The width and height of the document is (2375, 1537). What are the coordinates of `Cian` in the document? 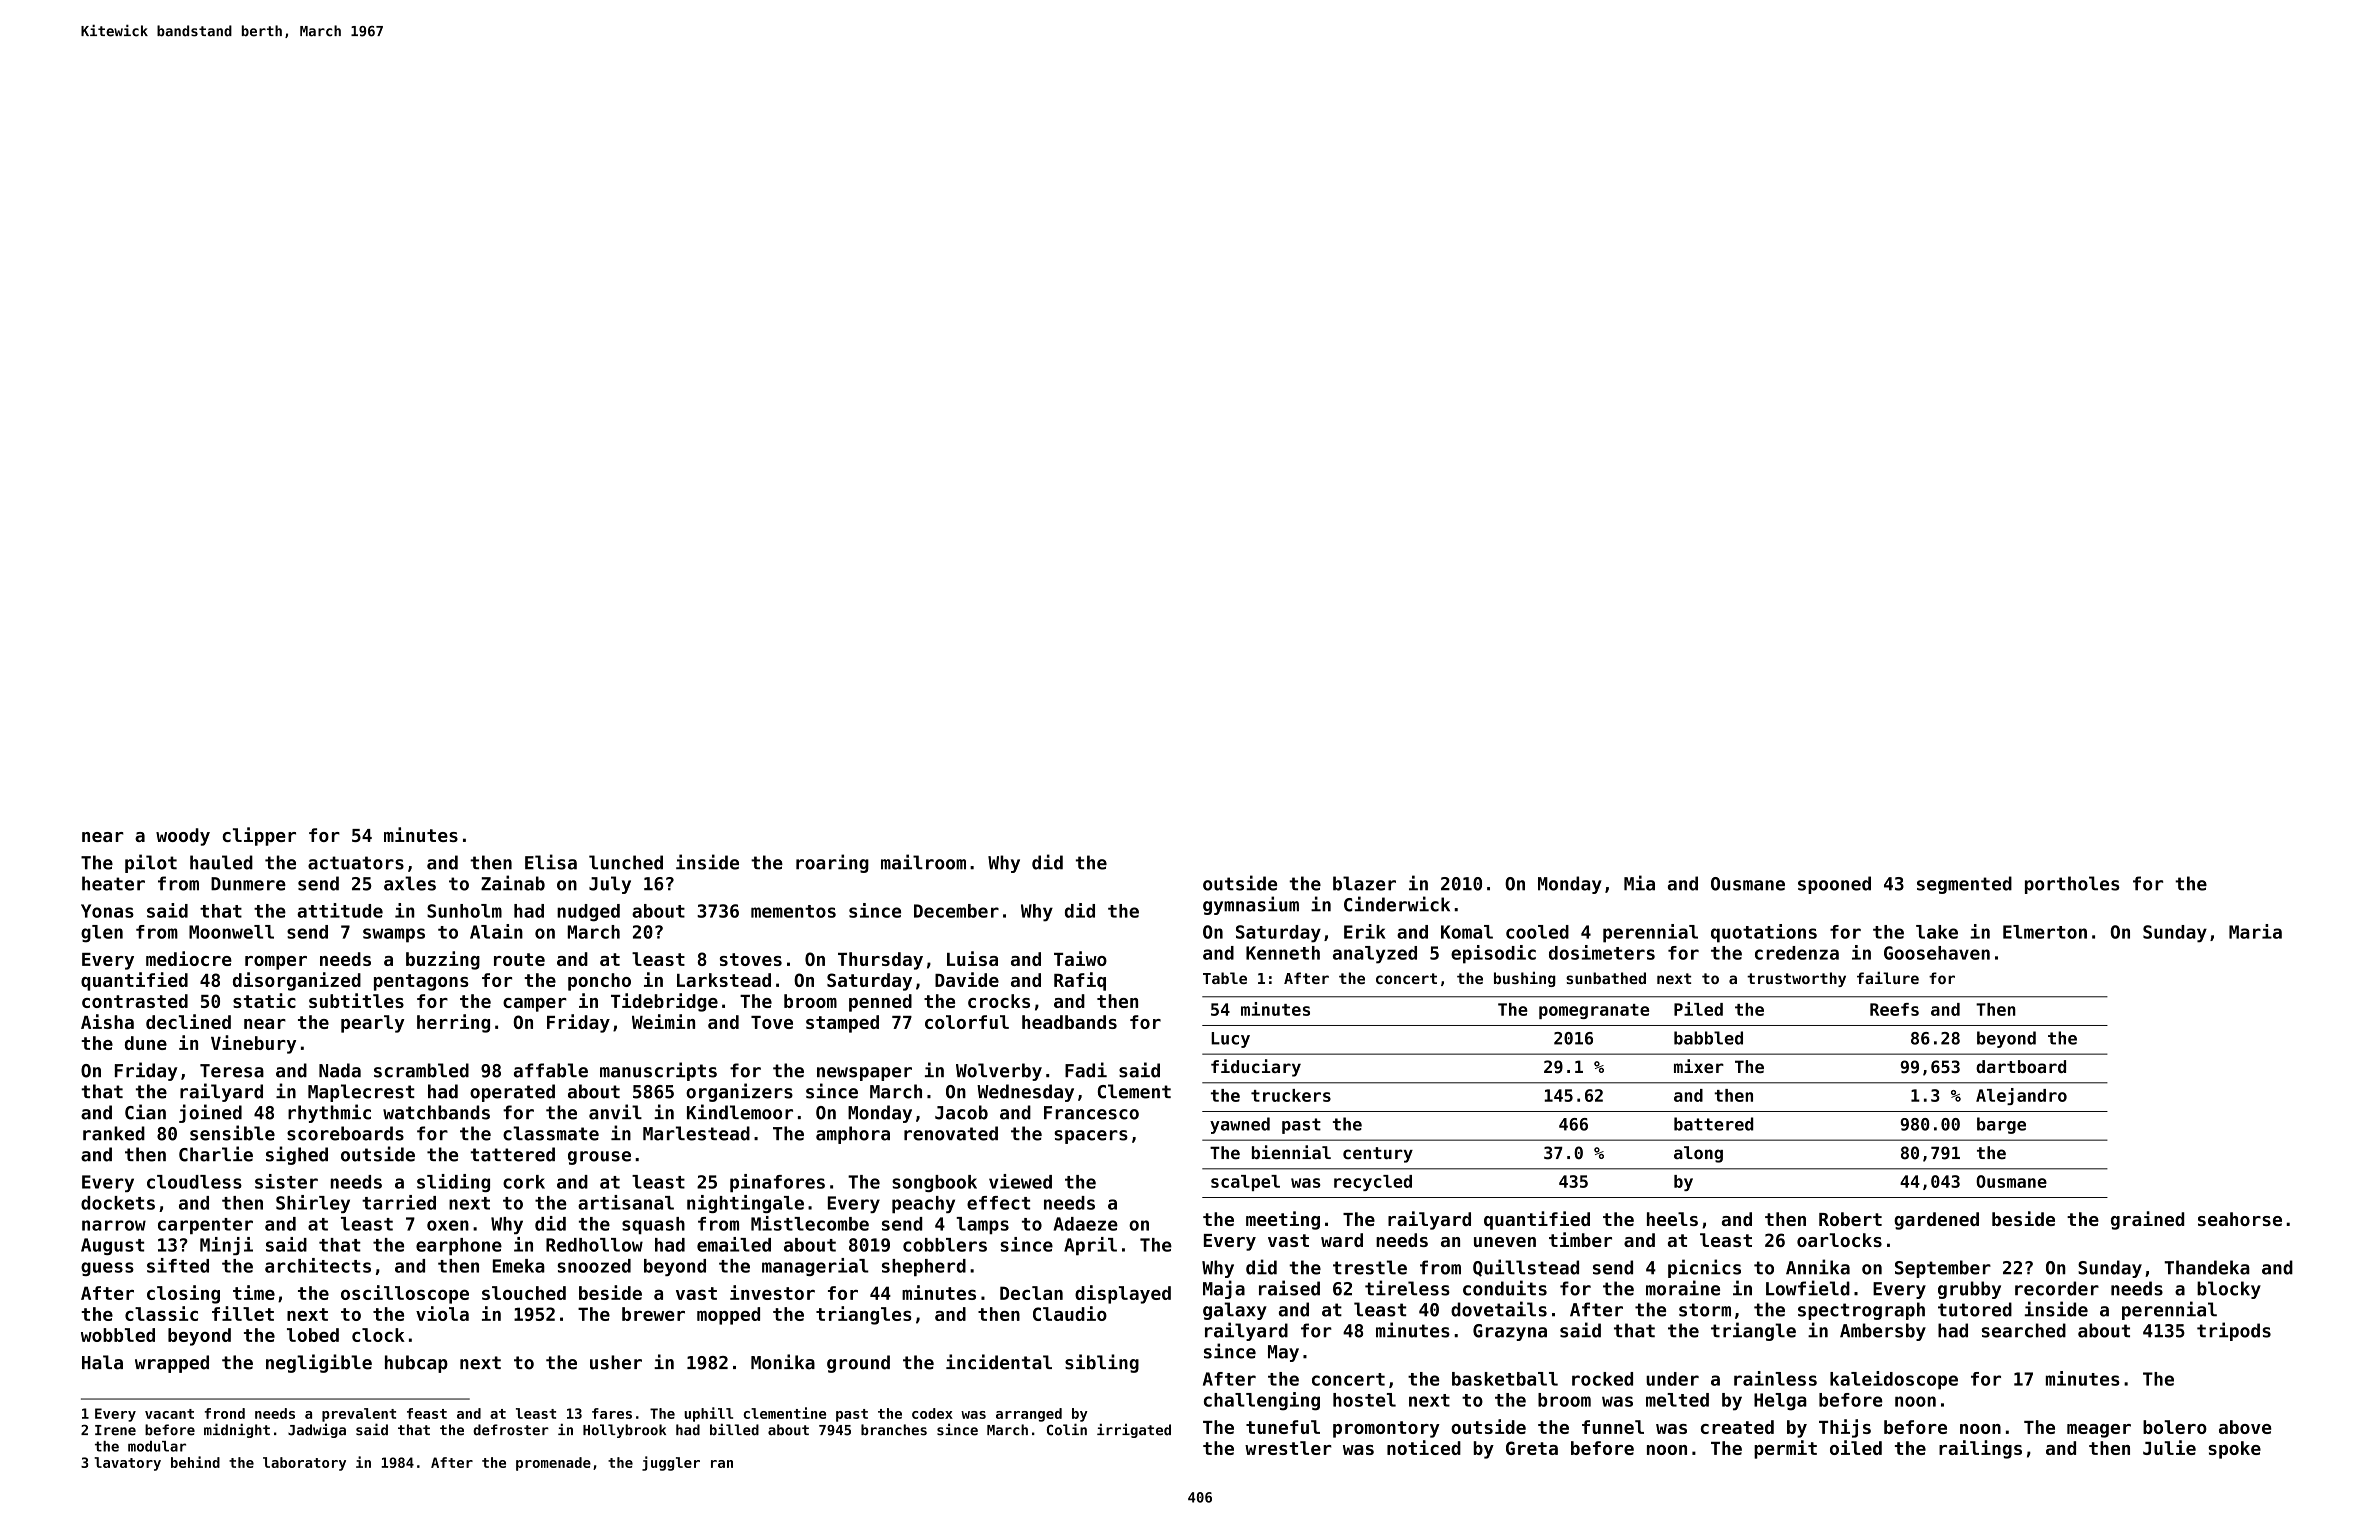 It's located at (145, 1112).
